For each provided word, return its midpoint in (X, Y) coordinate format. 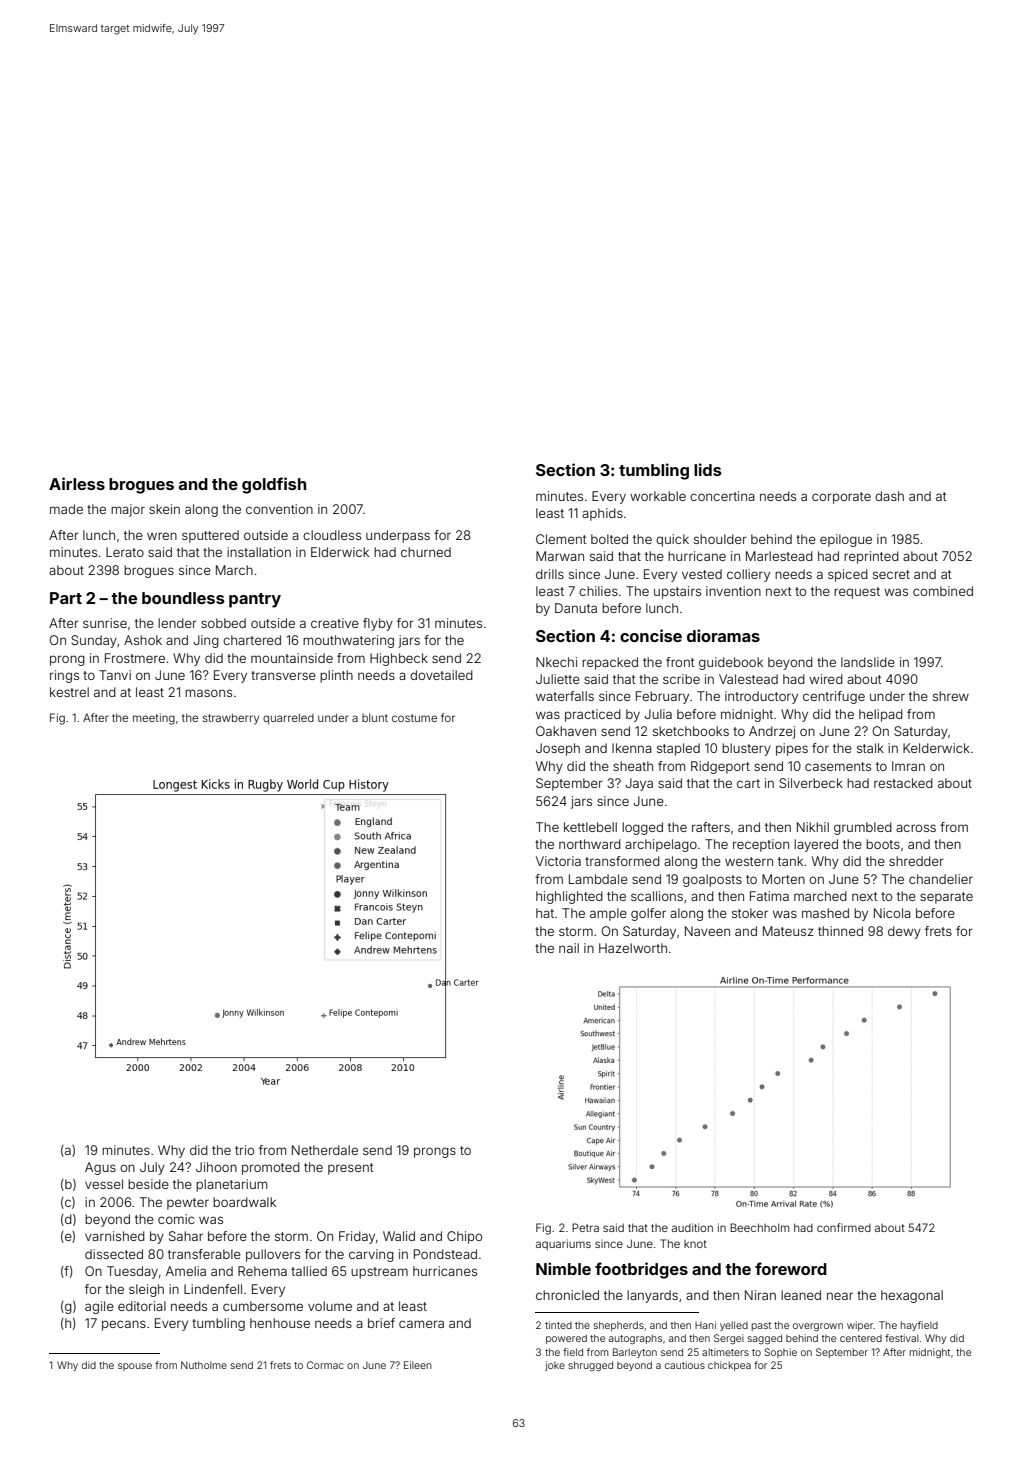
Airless (77, 483)
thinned (840, 931)
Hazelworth (633, 948)
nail (569, 948)
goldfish (274, 485)
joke (555, 1366)
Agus (100, 1168)
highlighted (569, 897)
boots (883, 844)
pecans (124, 1325)
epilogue (846, 540)
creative (335, 623)
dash (889, 496)
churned (426, 552)
